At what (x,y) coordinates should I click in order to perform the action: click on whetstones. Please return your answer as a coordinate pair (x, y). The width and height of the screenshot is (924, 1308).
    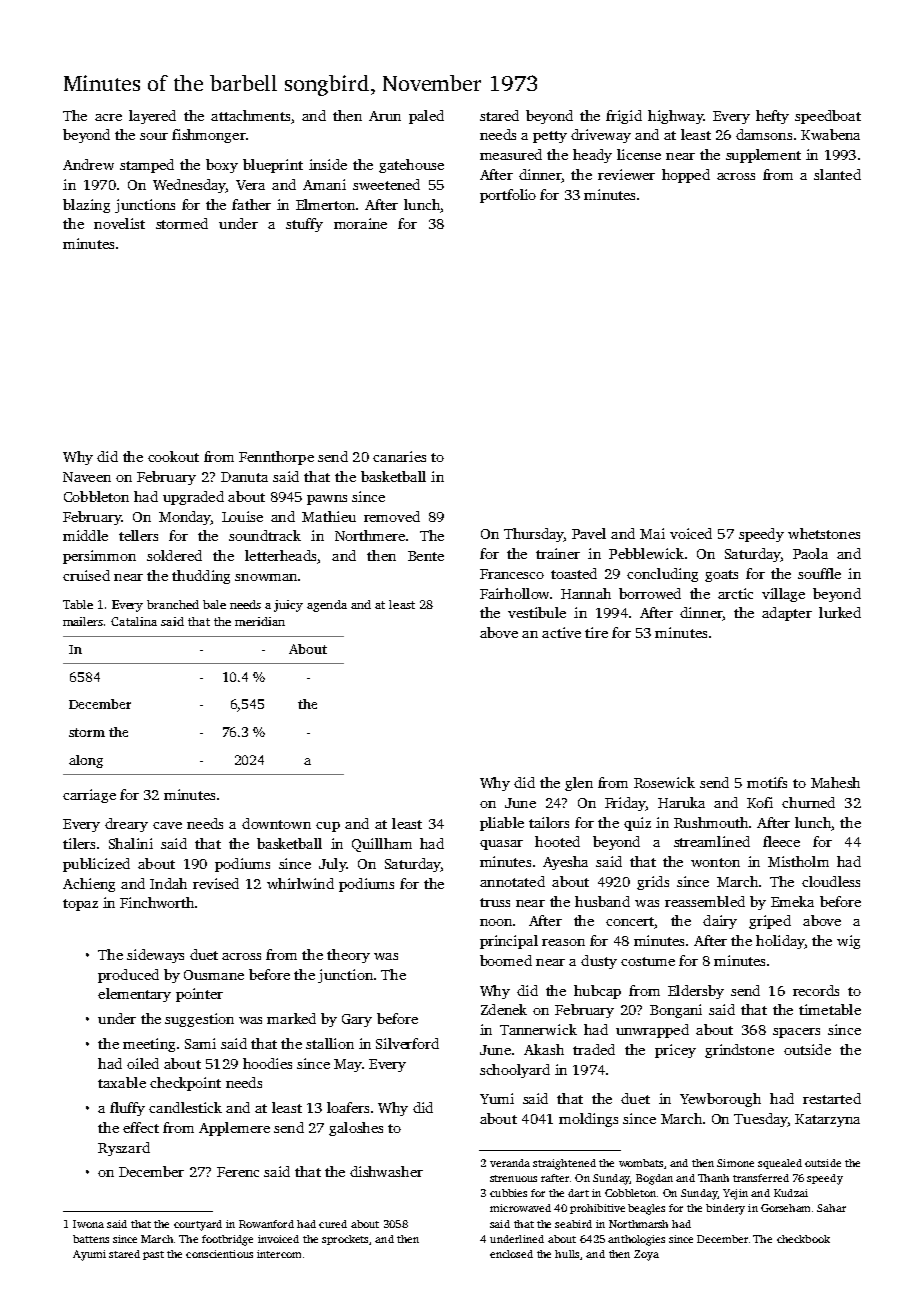
    Looking at the image, I should click on (824, 533).
